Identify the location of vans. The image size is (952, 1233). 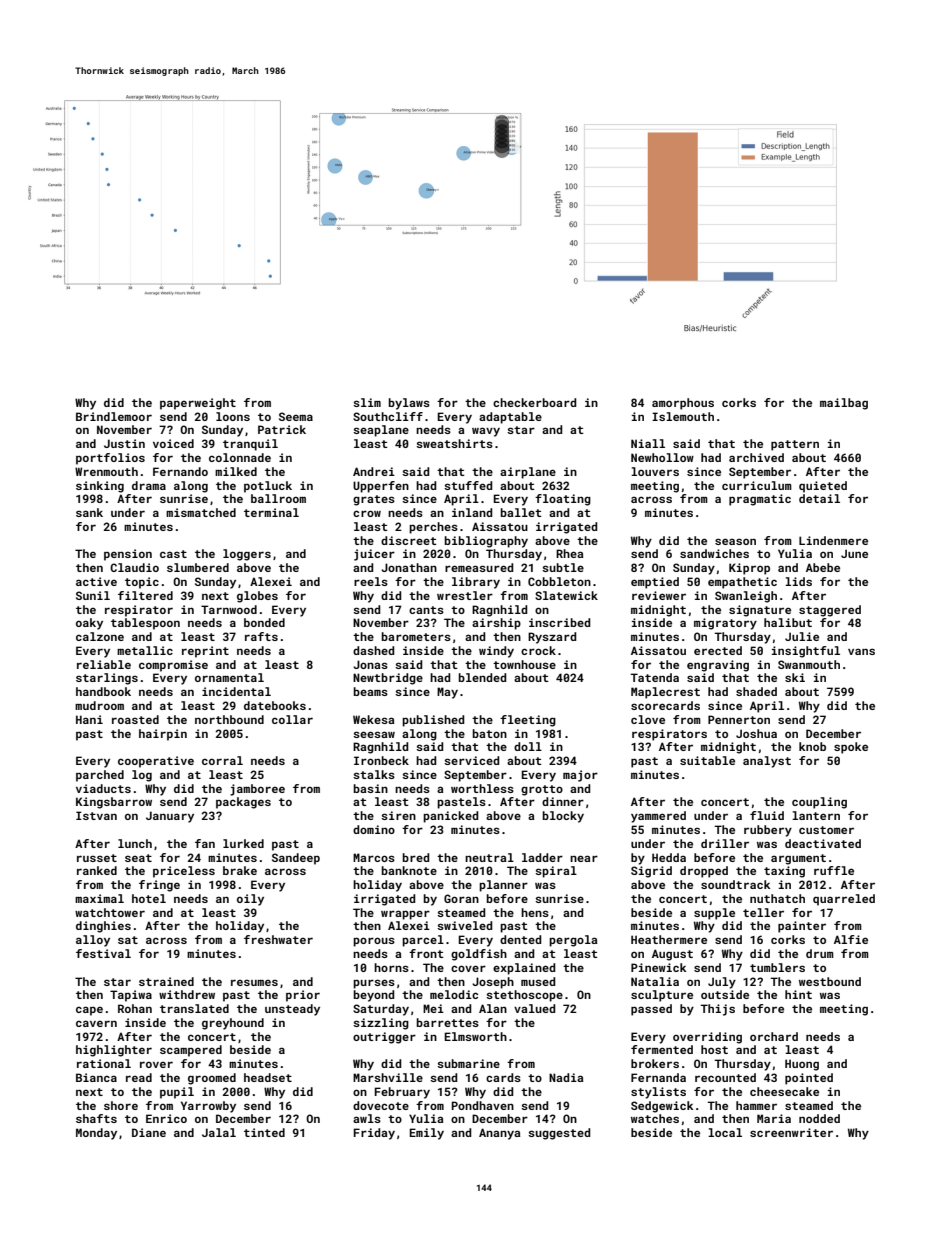
(861, 651).
